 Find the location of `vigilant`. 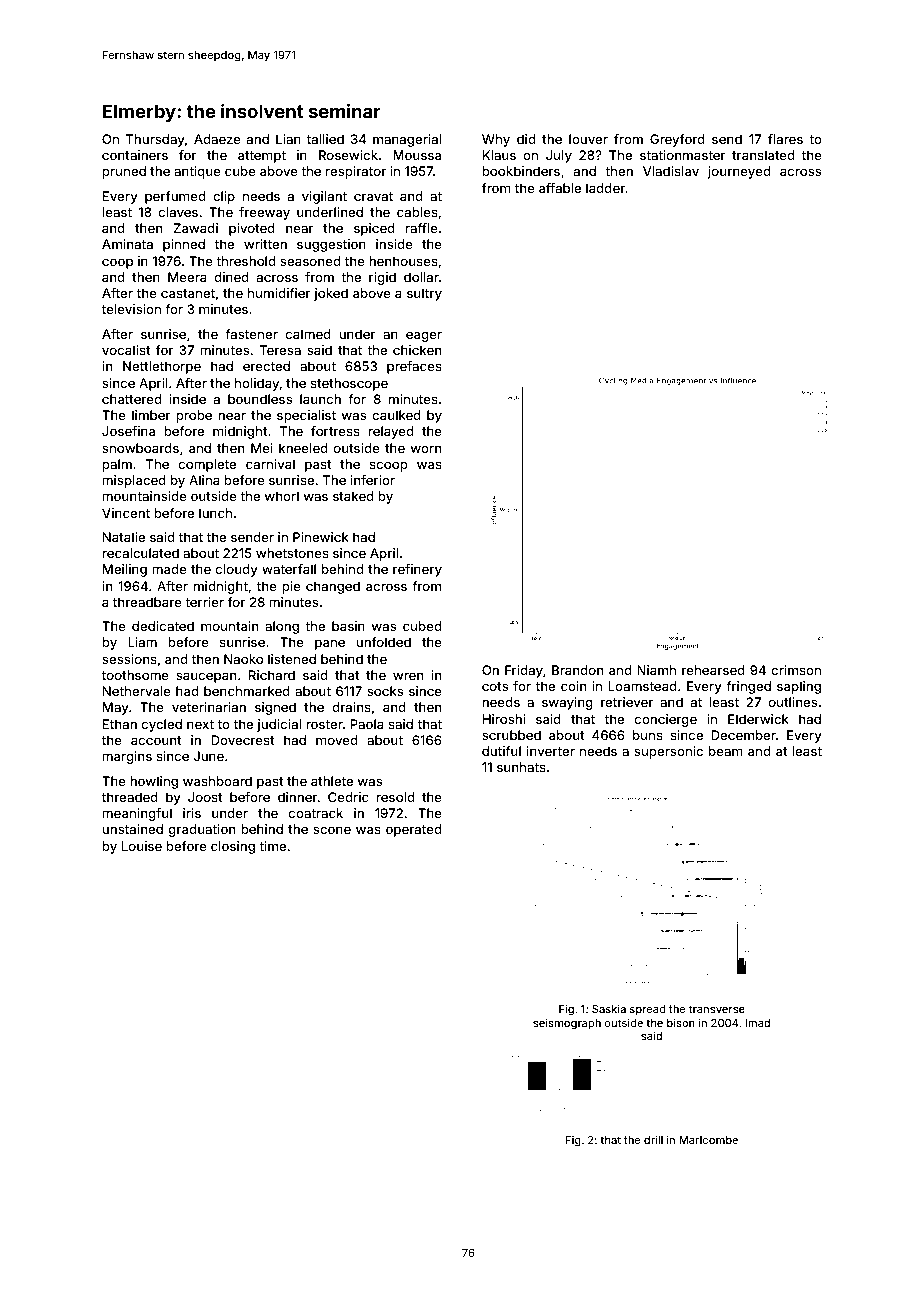

vigilant is located at coordinates (324, 197).
